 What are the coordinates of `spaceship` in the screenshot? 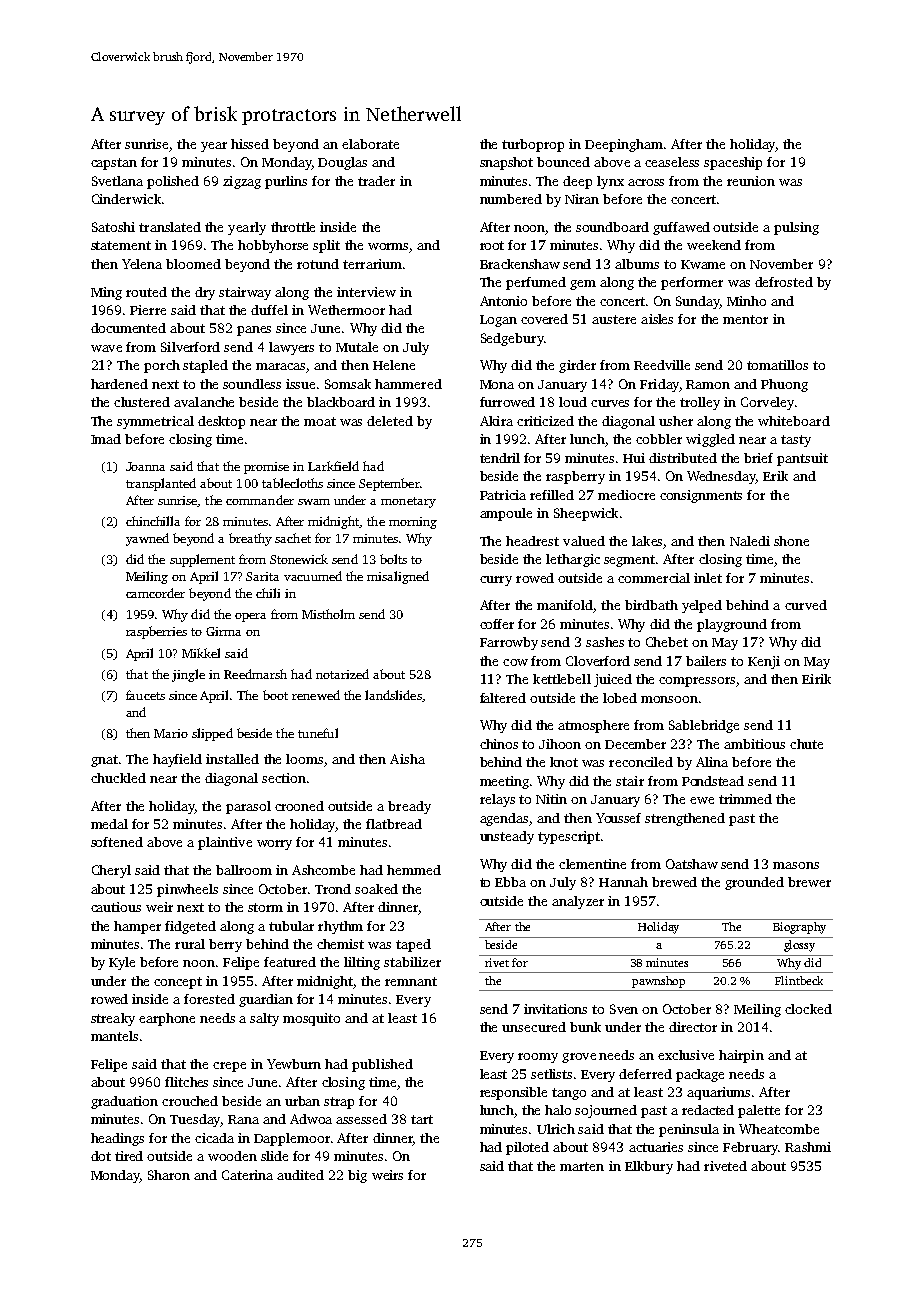 It's located at (733, 163).
